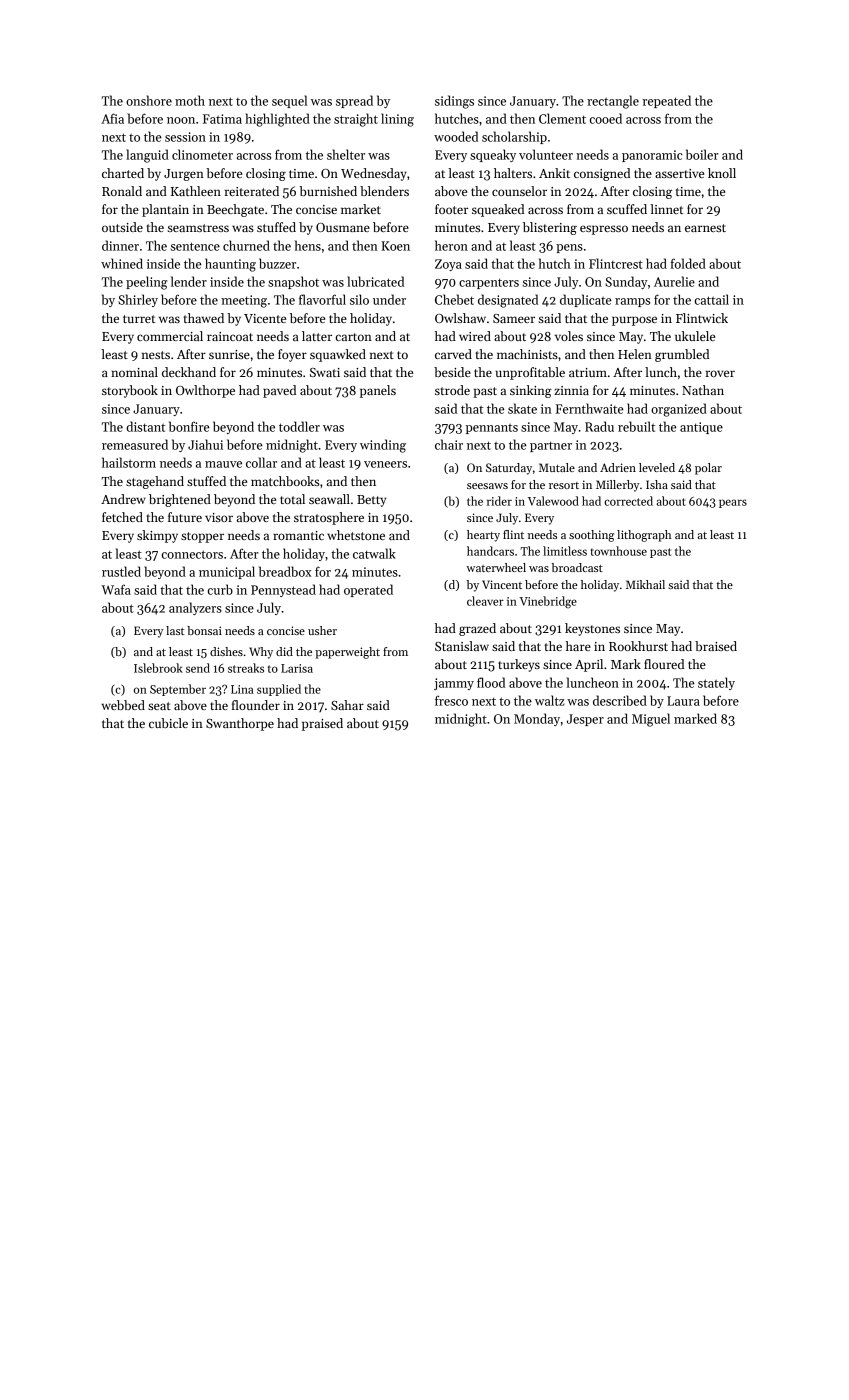 Image resolution: width=849 pixels, height=1400 pixels. Describe the element at coordinates (695, 336) in the screenshot. I see `ukulele` at that location.
